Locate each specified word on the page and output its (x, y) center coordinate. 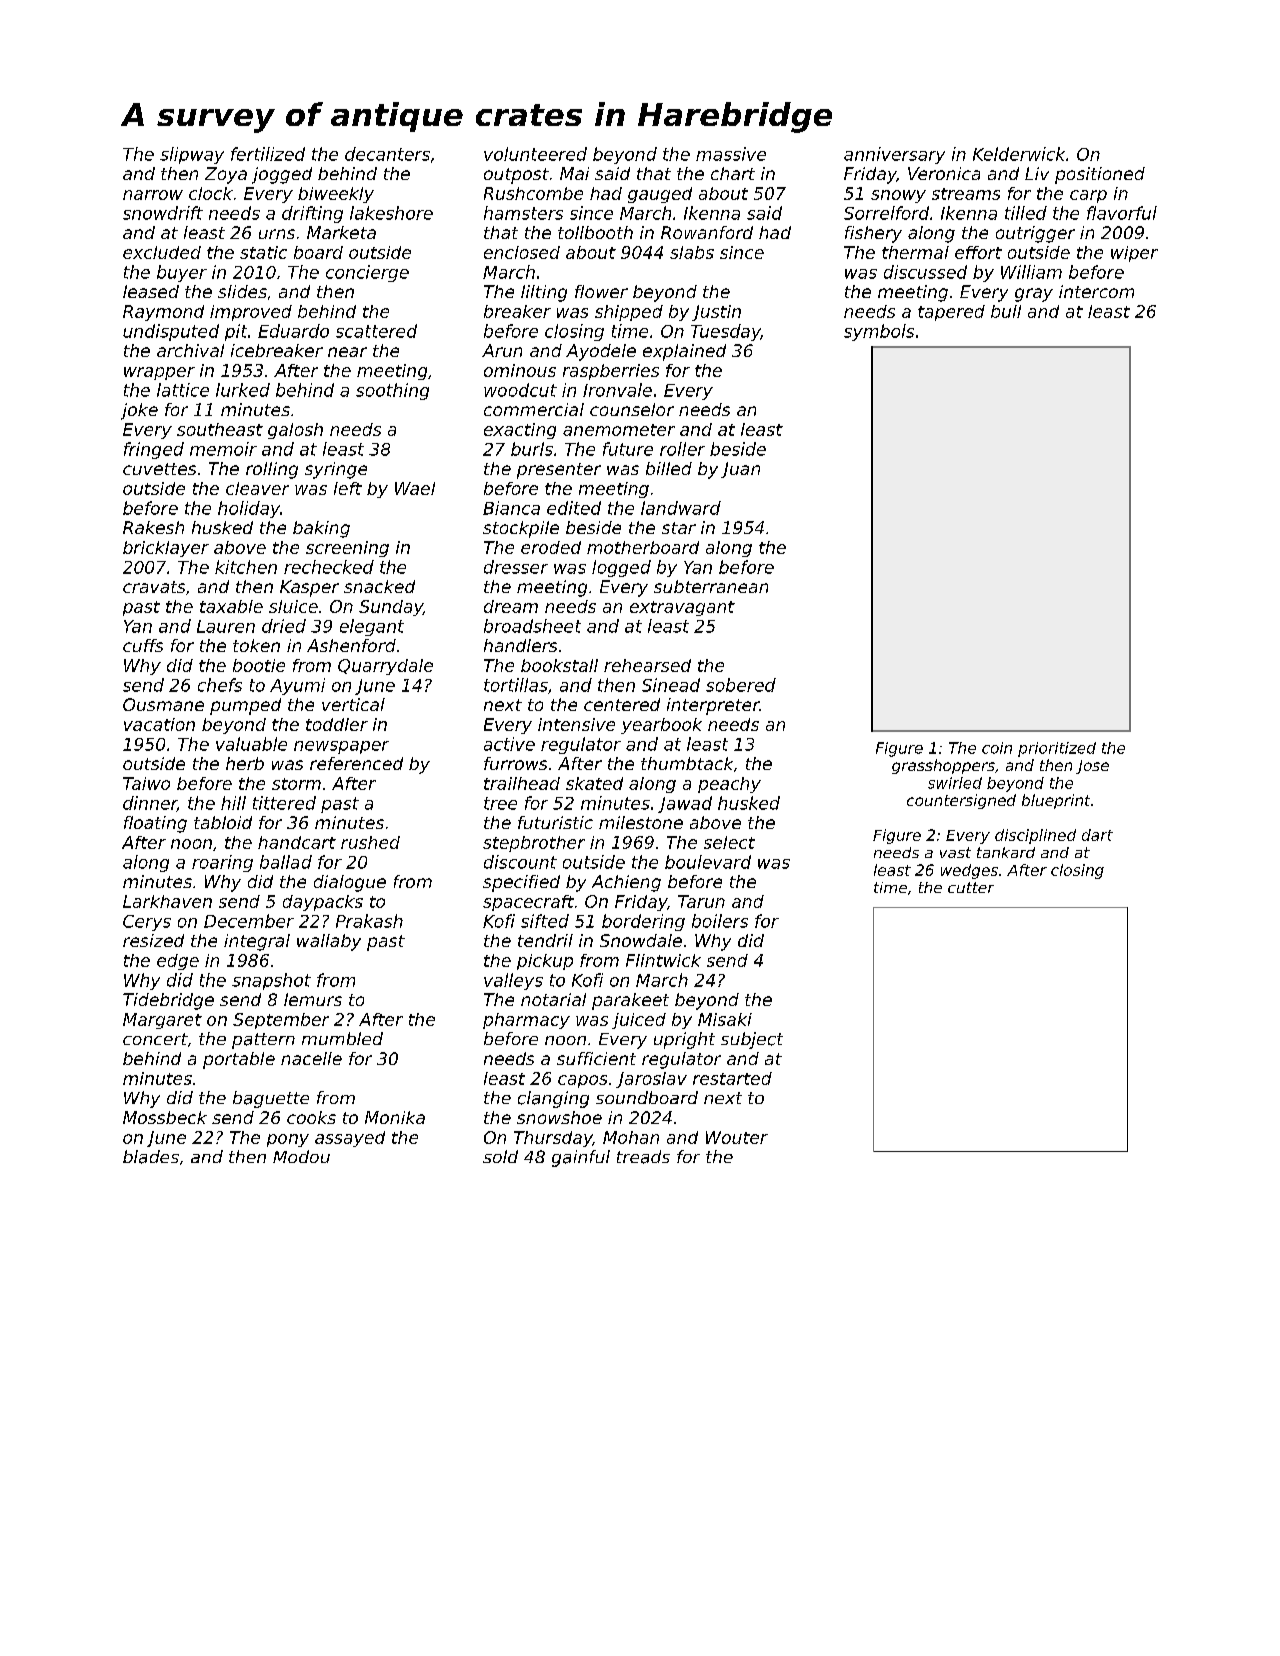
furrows (515, 763)
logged (621, 568)
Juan (740, 470)
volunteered (535, 154)
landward (681, 508)
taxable (231, 606)
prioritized (1057, 749)
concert (155, 1039)
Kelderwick (1019, 154)
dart (1097, 835)
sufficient (596, 1058)
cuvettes (159, 469)
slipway (192, 155)
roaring (222, 863)
